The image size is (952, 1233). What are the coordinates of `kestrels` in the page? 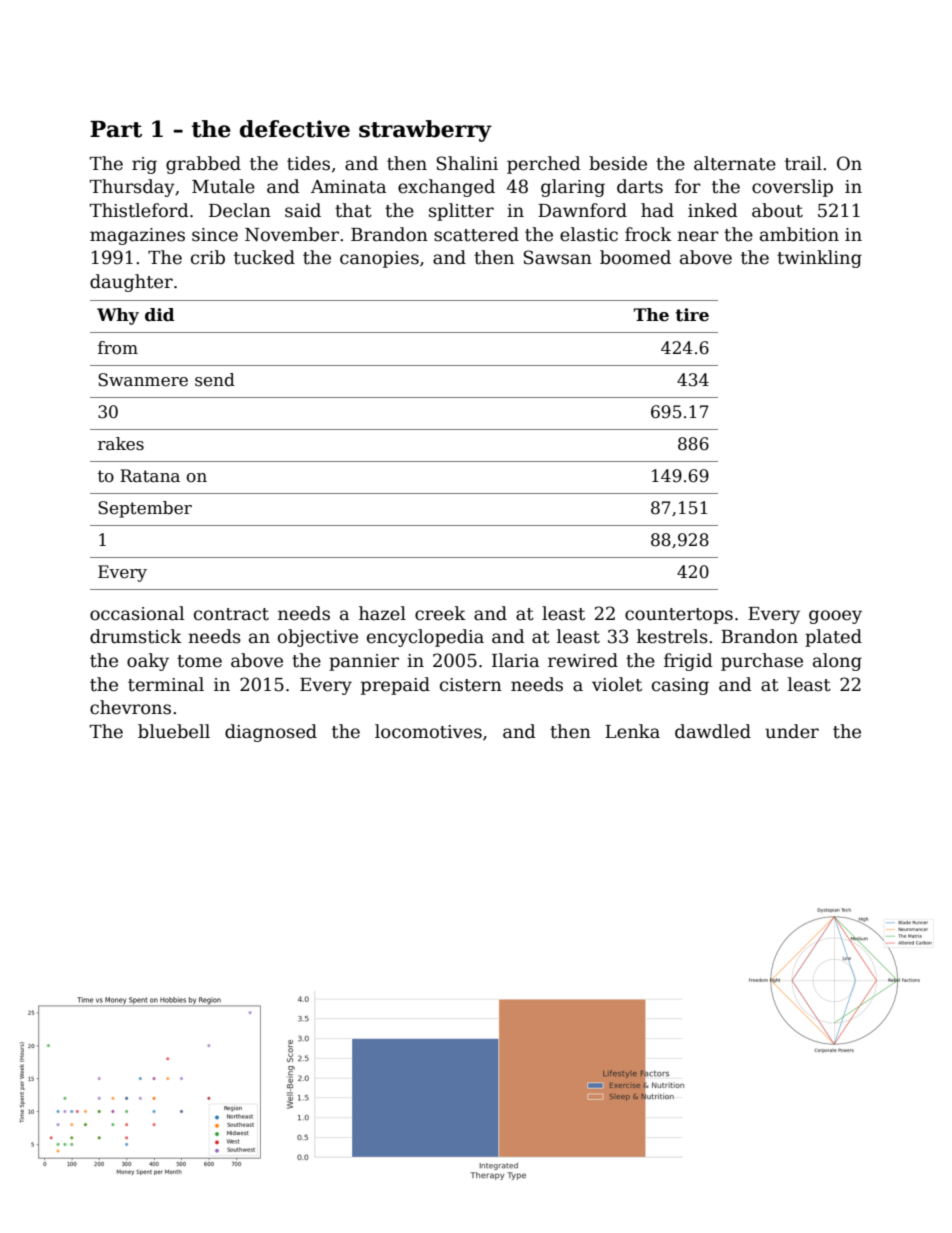 It's located at (672, 636).
